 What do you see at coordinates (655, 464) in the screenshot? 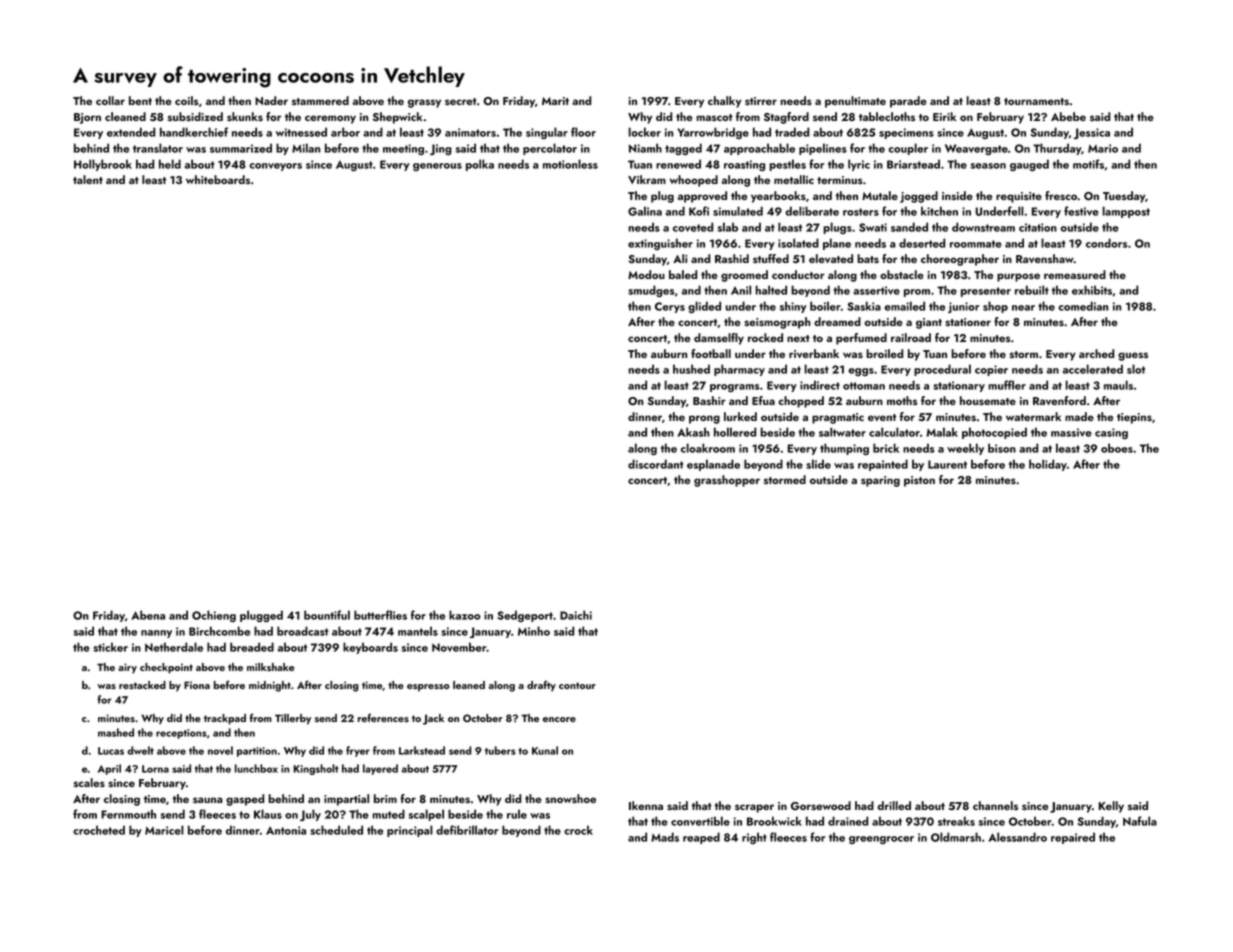
I see `discordant` at bounding box center [655, 464].
